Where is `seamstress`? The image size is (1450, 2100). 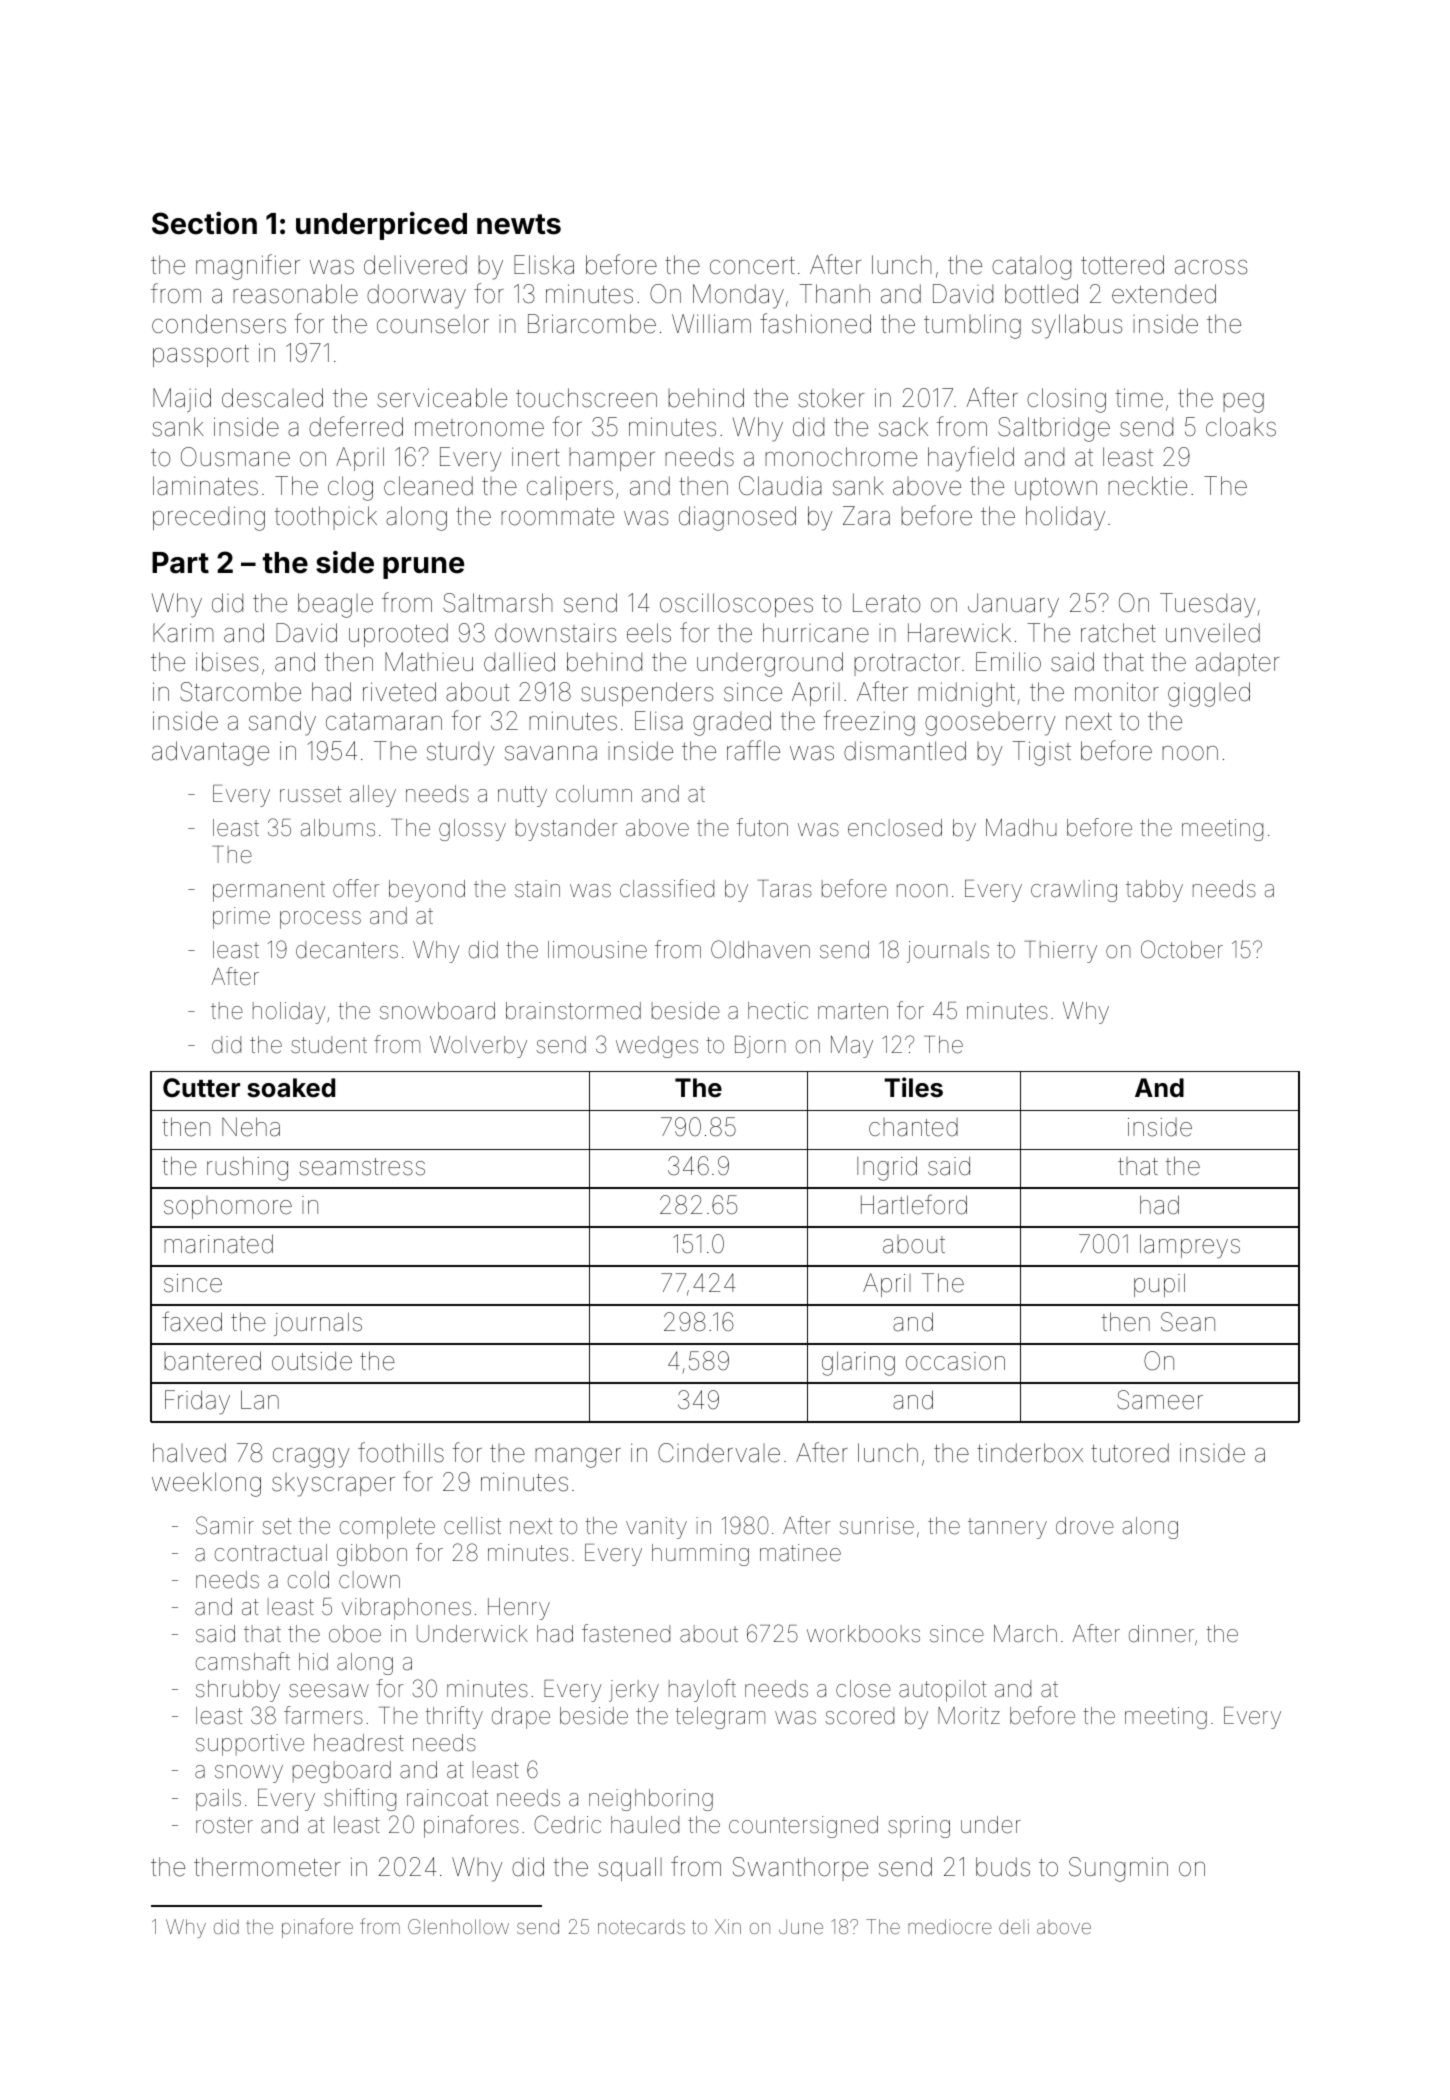
seamstress is located at coordinates (362, 1167).
